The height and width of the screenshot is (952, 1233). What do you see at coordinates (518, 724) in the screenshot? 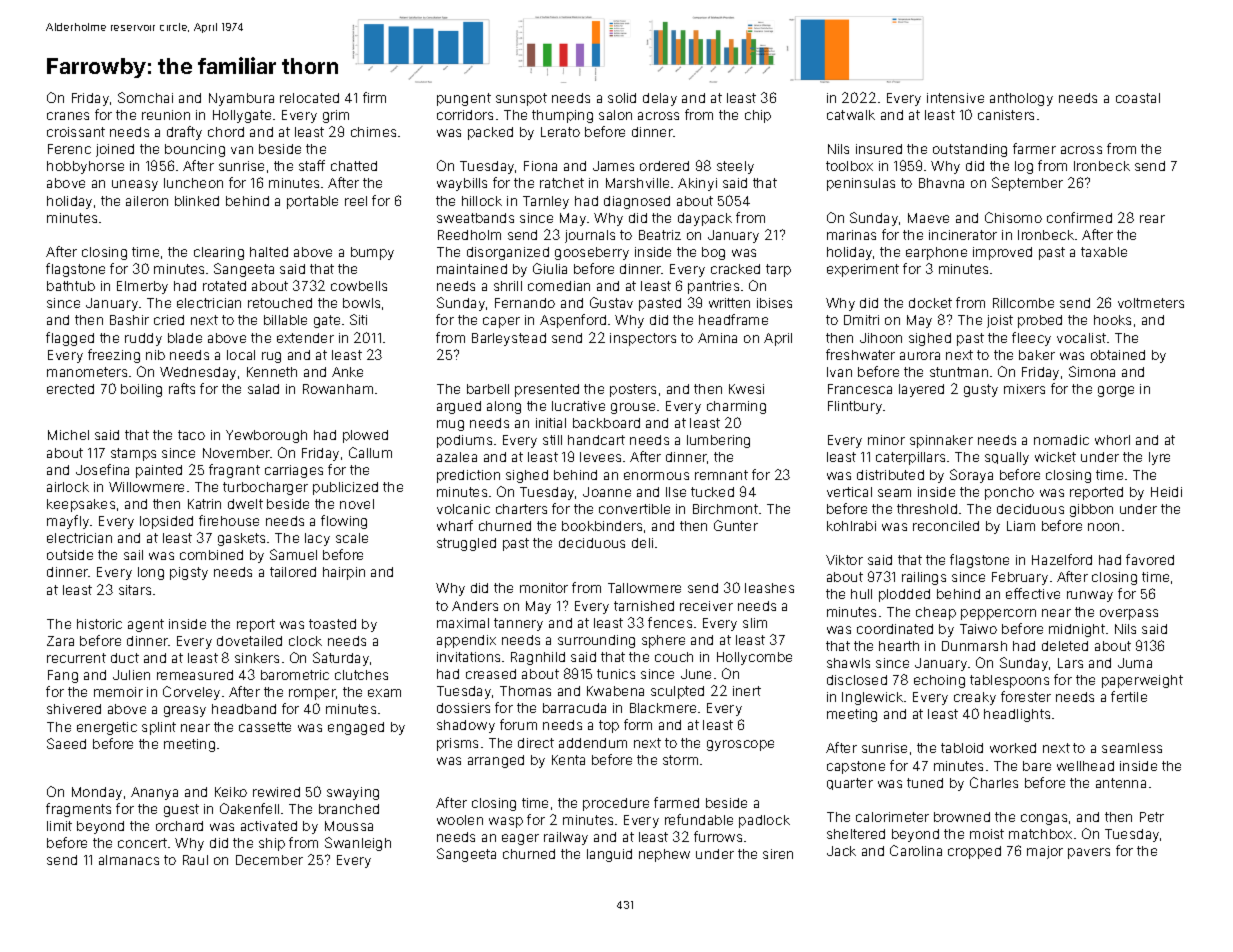
I see `forum` at bounding box center [518, 724].
